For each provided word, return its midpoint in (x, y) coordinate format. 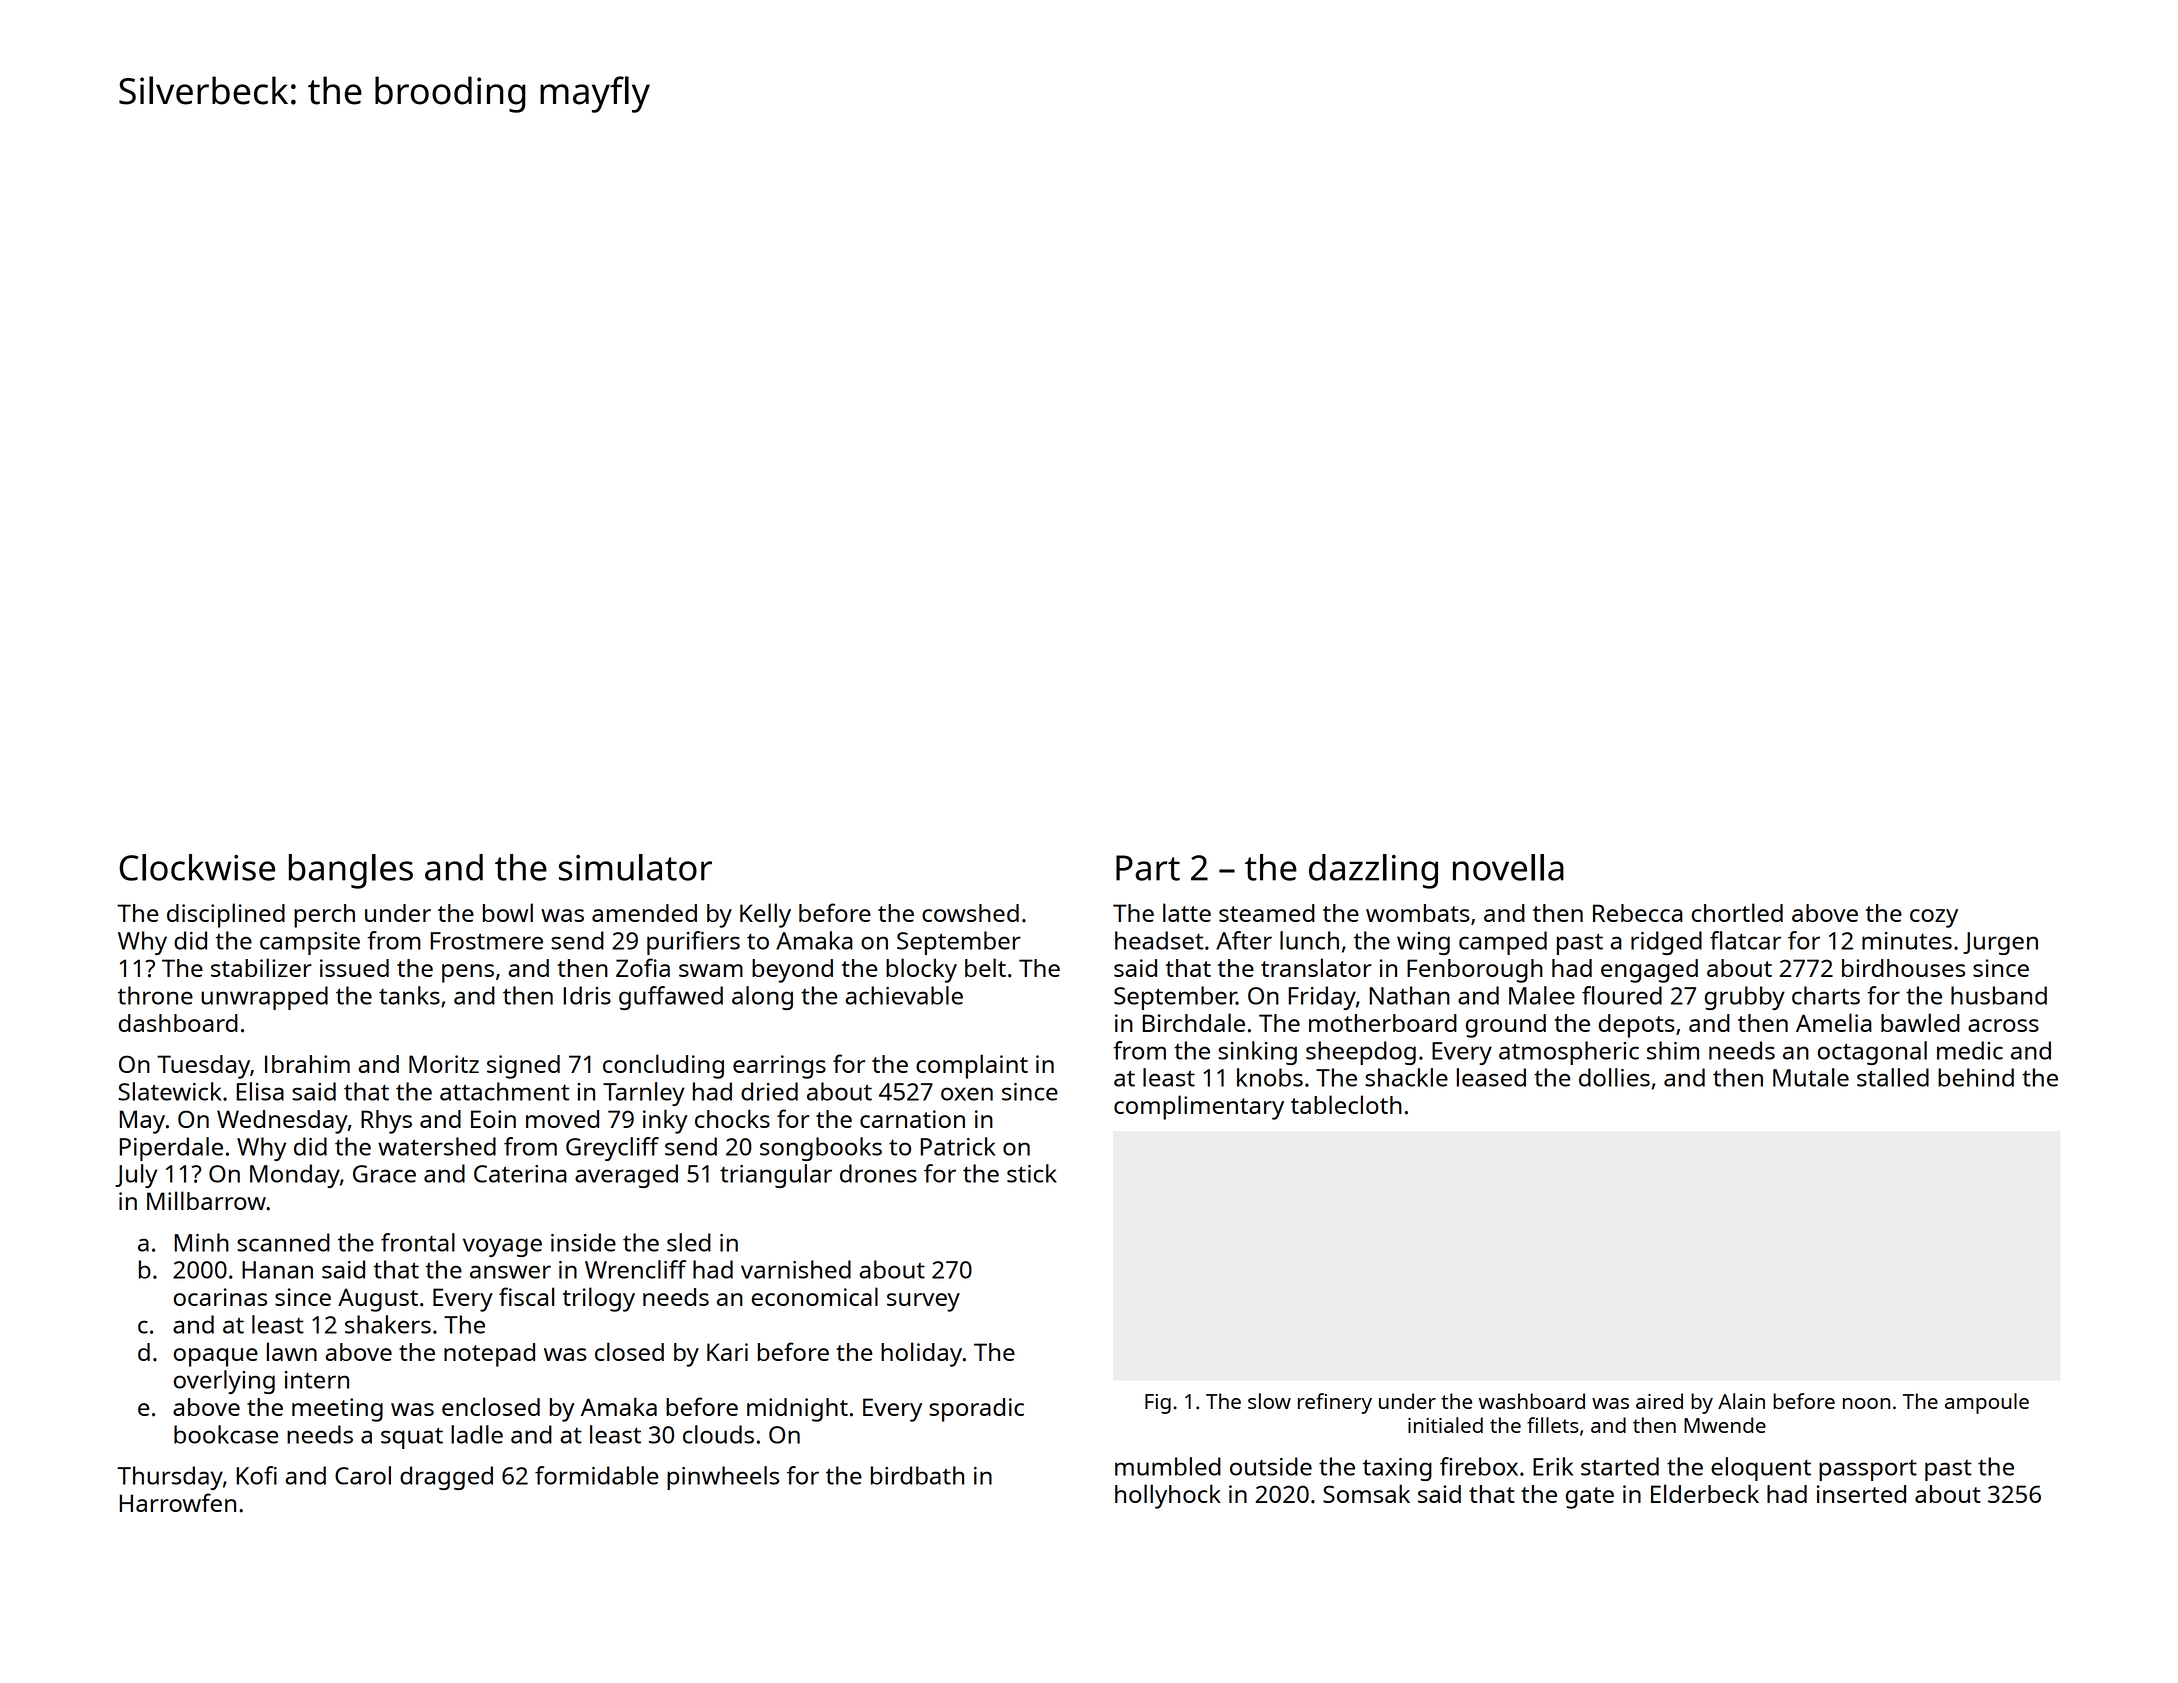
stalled (1893, 1077)
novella (1508, 867)
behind (1976, 1077)
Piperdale (171, 1149)
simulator (635, 867)
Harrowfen (178, 1502)
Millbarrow (206, 1200)
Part (1148, 868)
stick (1032, 1173)
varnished (796, 1269)
